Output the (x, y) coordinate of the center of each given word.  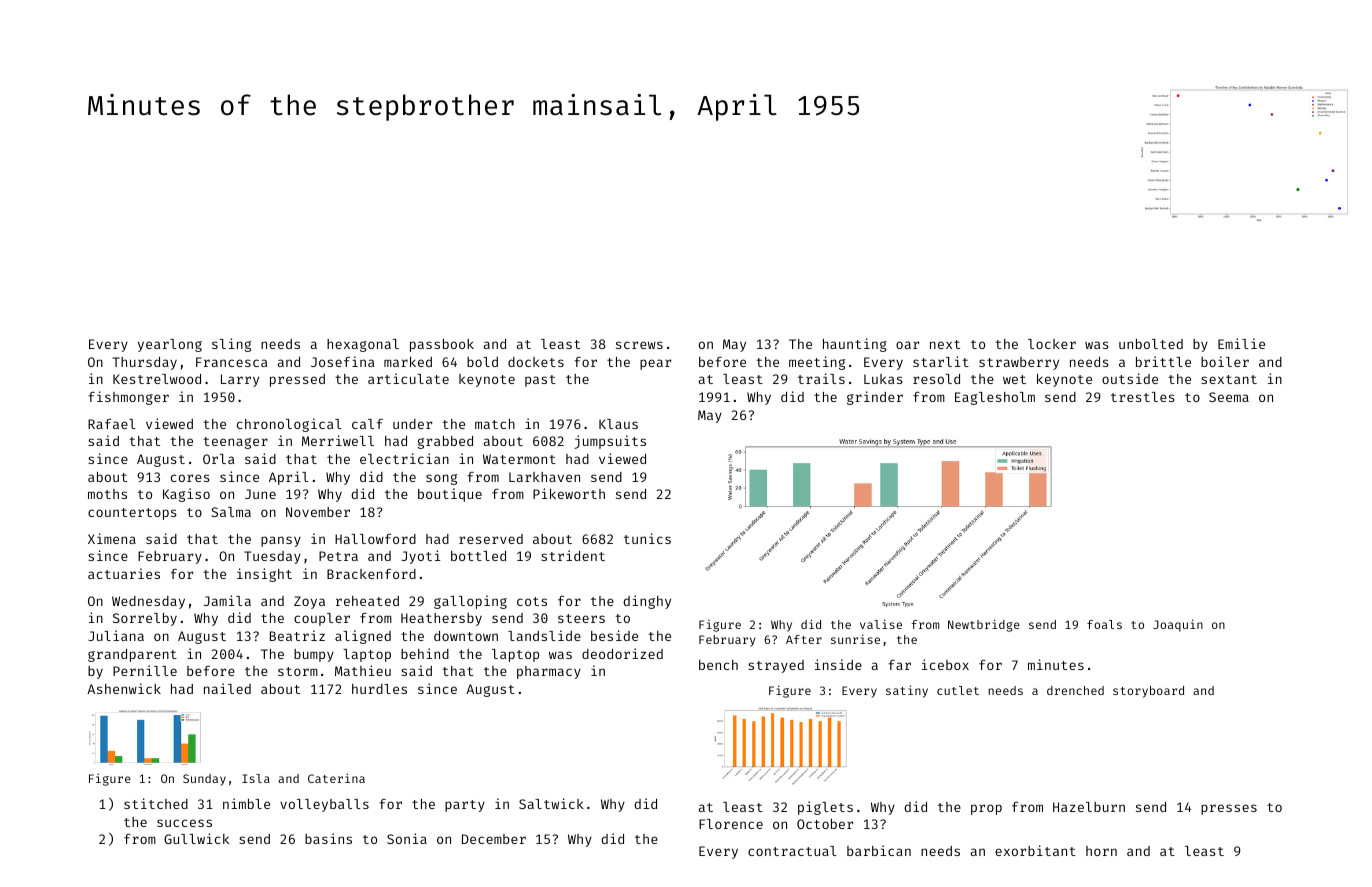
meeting (817, 363)
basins (328, 838)
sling (231, 345)
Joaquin (1178, 625)
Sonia (407, 838)
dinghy (647, 602)
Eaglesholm (995, 398)
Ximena (112, 538)
